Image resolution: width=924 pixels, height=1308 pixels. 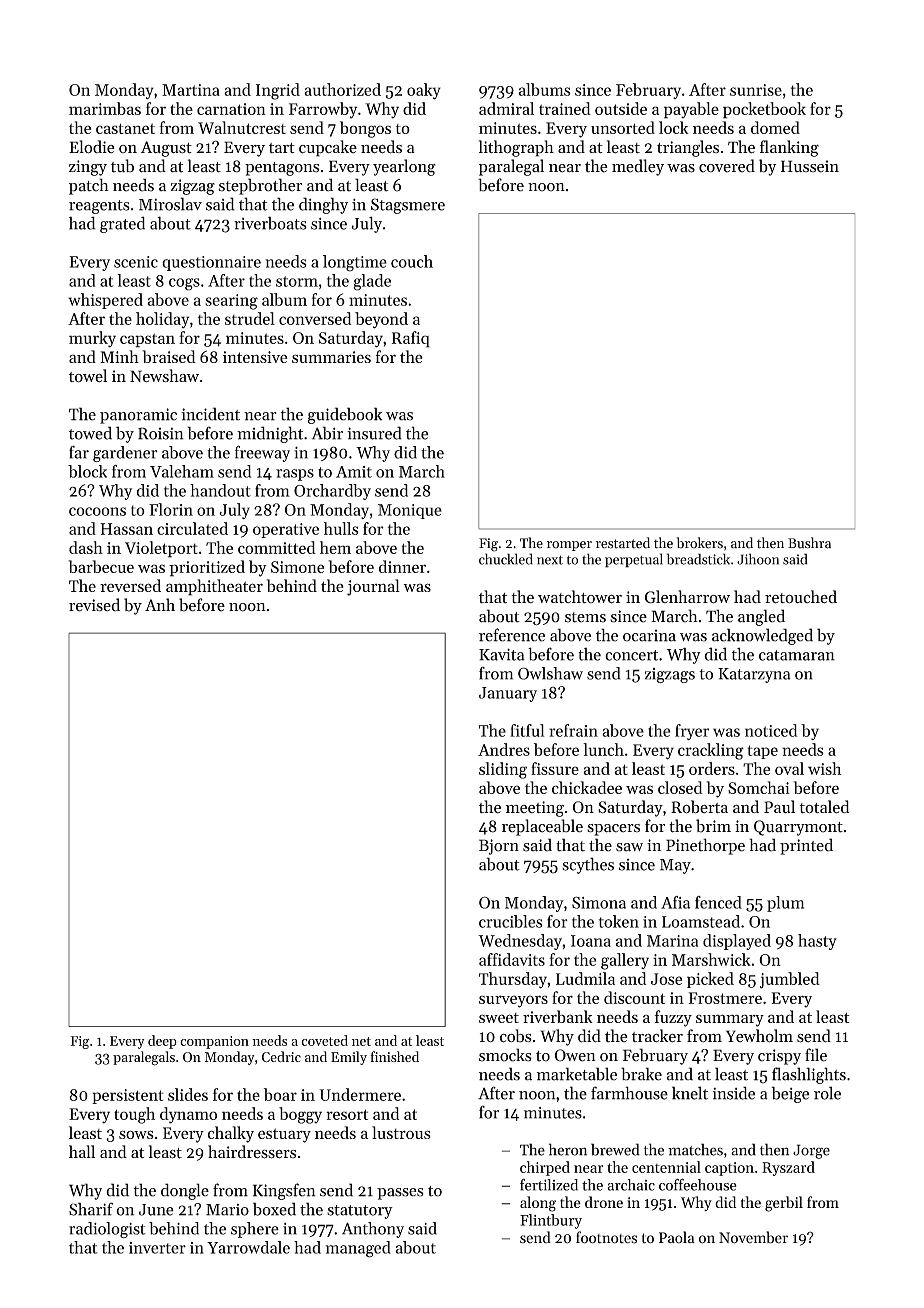 What do you see at coordinates (687, 597) in the screenshot?
I see `Glenharrow` at bounding box center [687, 597].
